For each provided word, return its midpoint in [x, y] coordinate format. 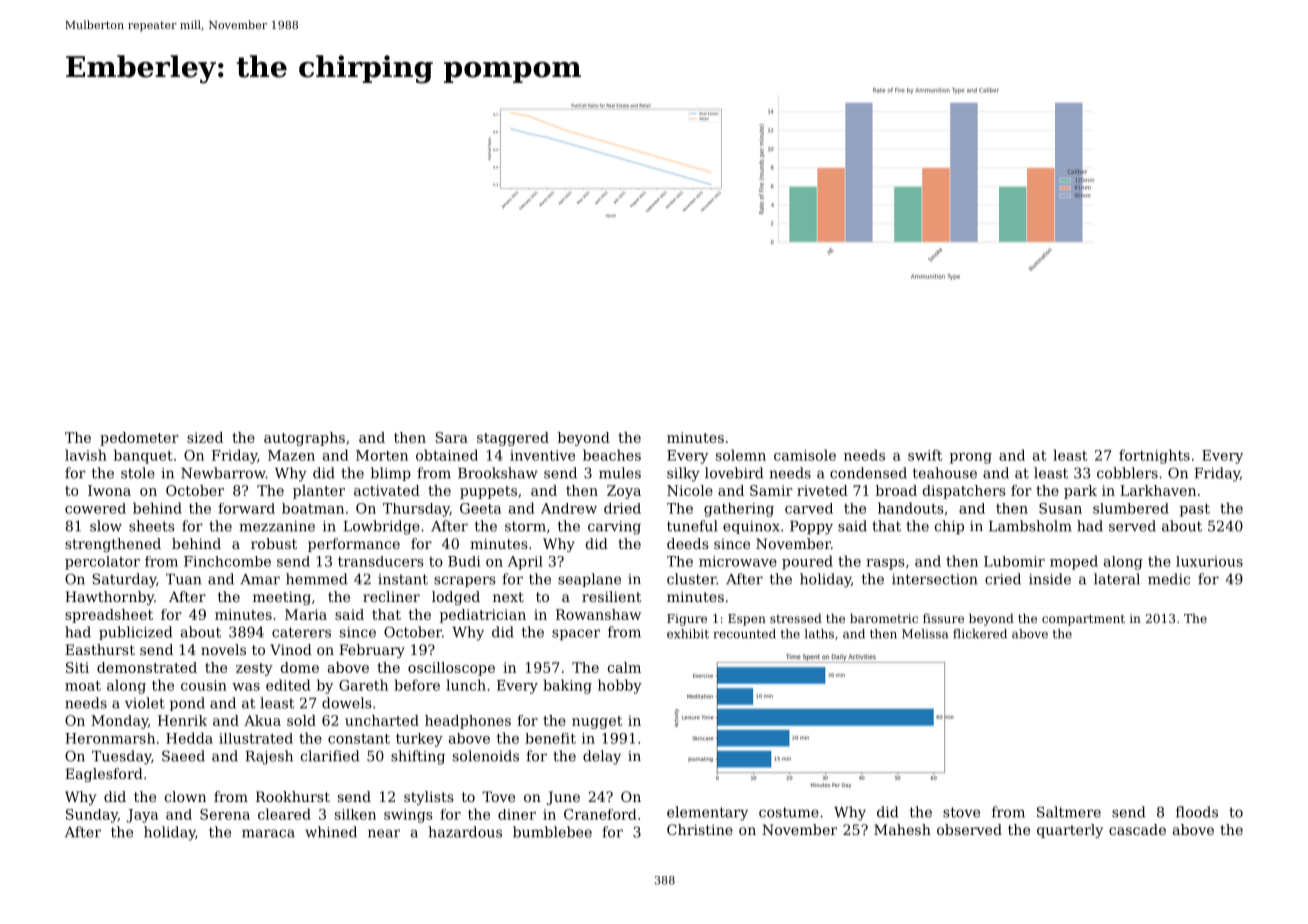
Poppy [811, 528]
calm [624, 667]
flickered [980, 634]
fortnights [1154, 456]
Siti [77, 667]
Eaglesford [104, 775]
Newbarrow [223, 473]
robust [274, 543]
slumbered [1131, 508]
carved [809, 508]
